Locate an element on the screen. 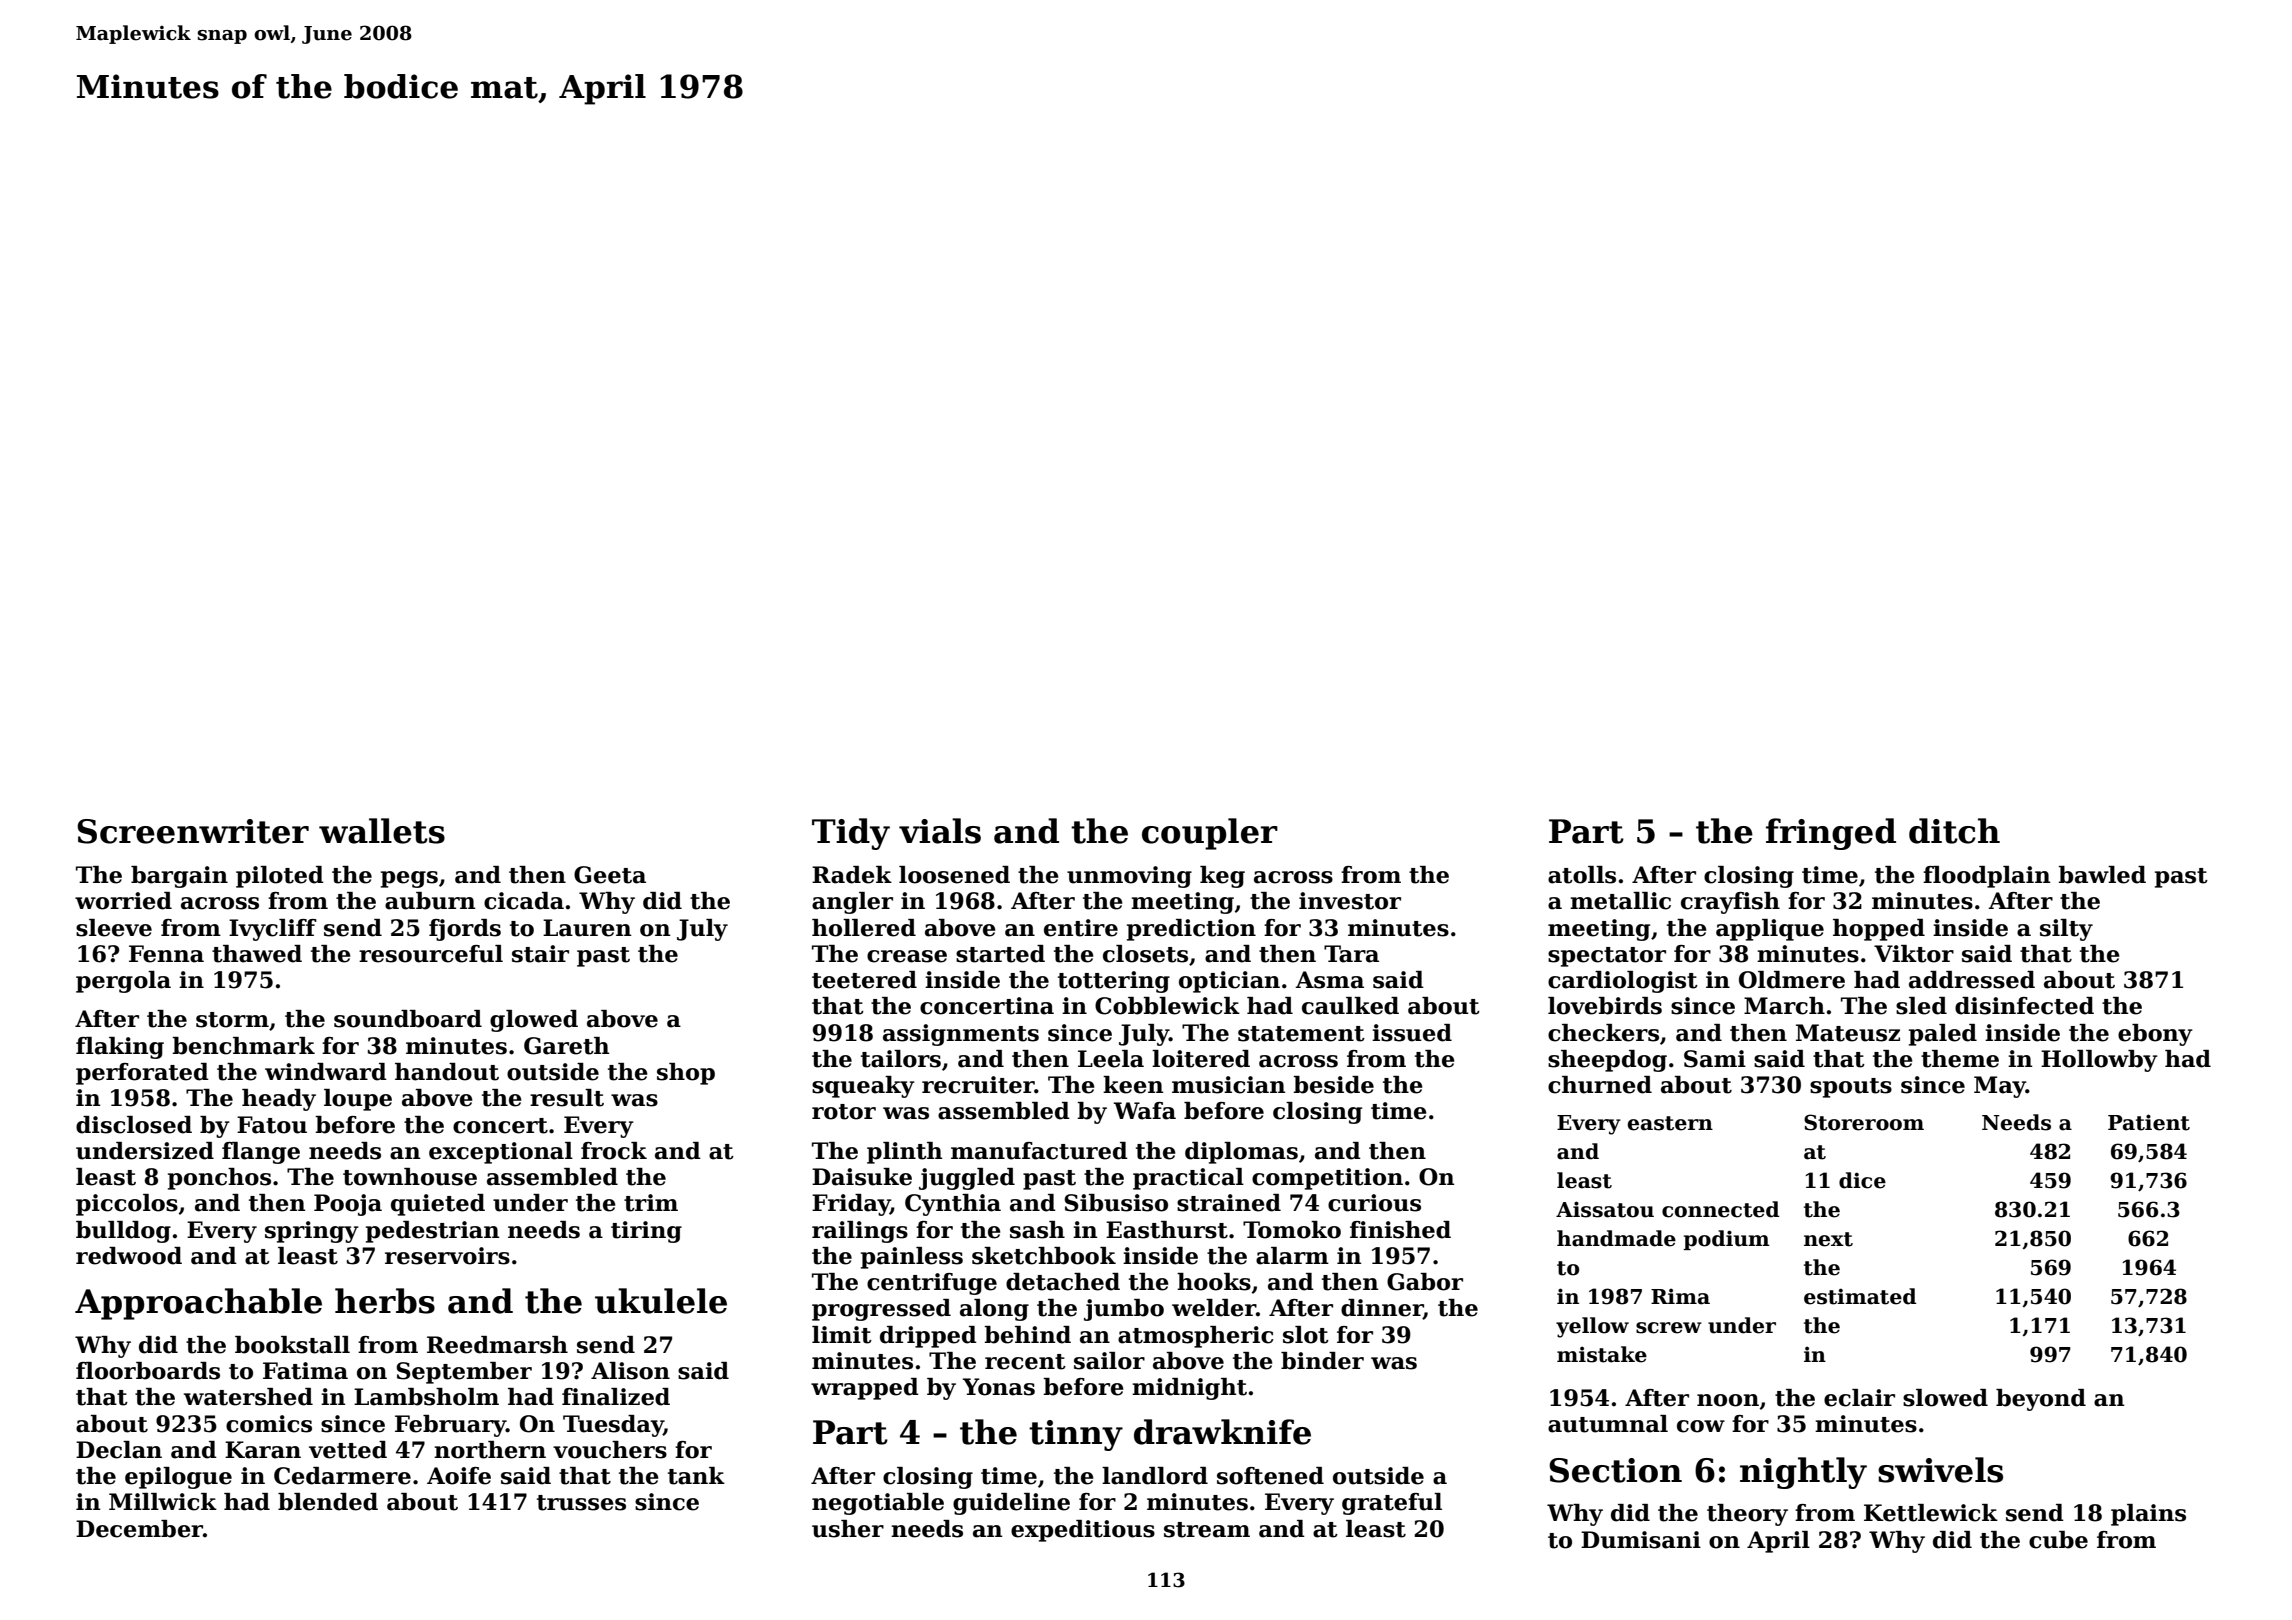 The height and width of the screenshot is (1620, 2292). Section is located at coordinates (1615, 1470).
